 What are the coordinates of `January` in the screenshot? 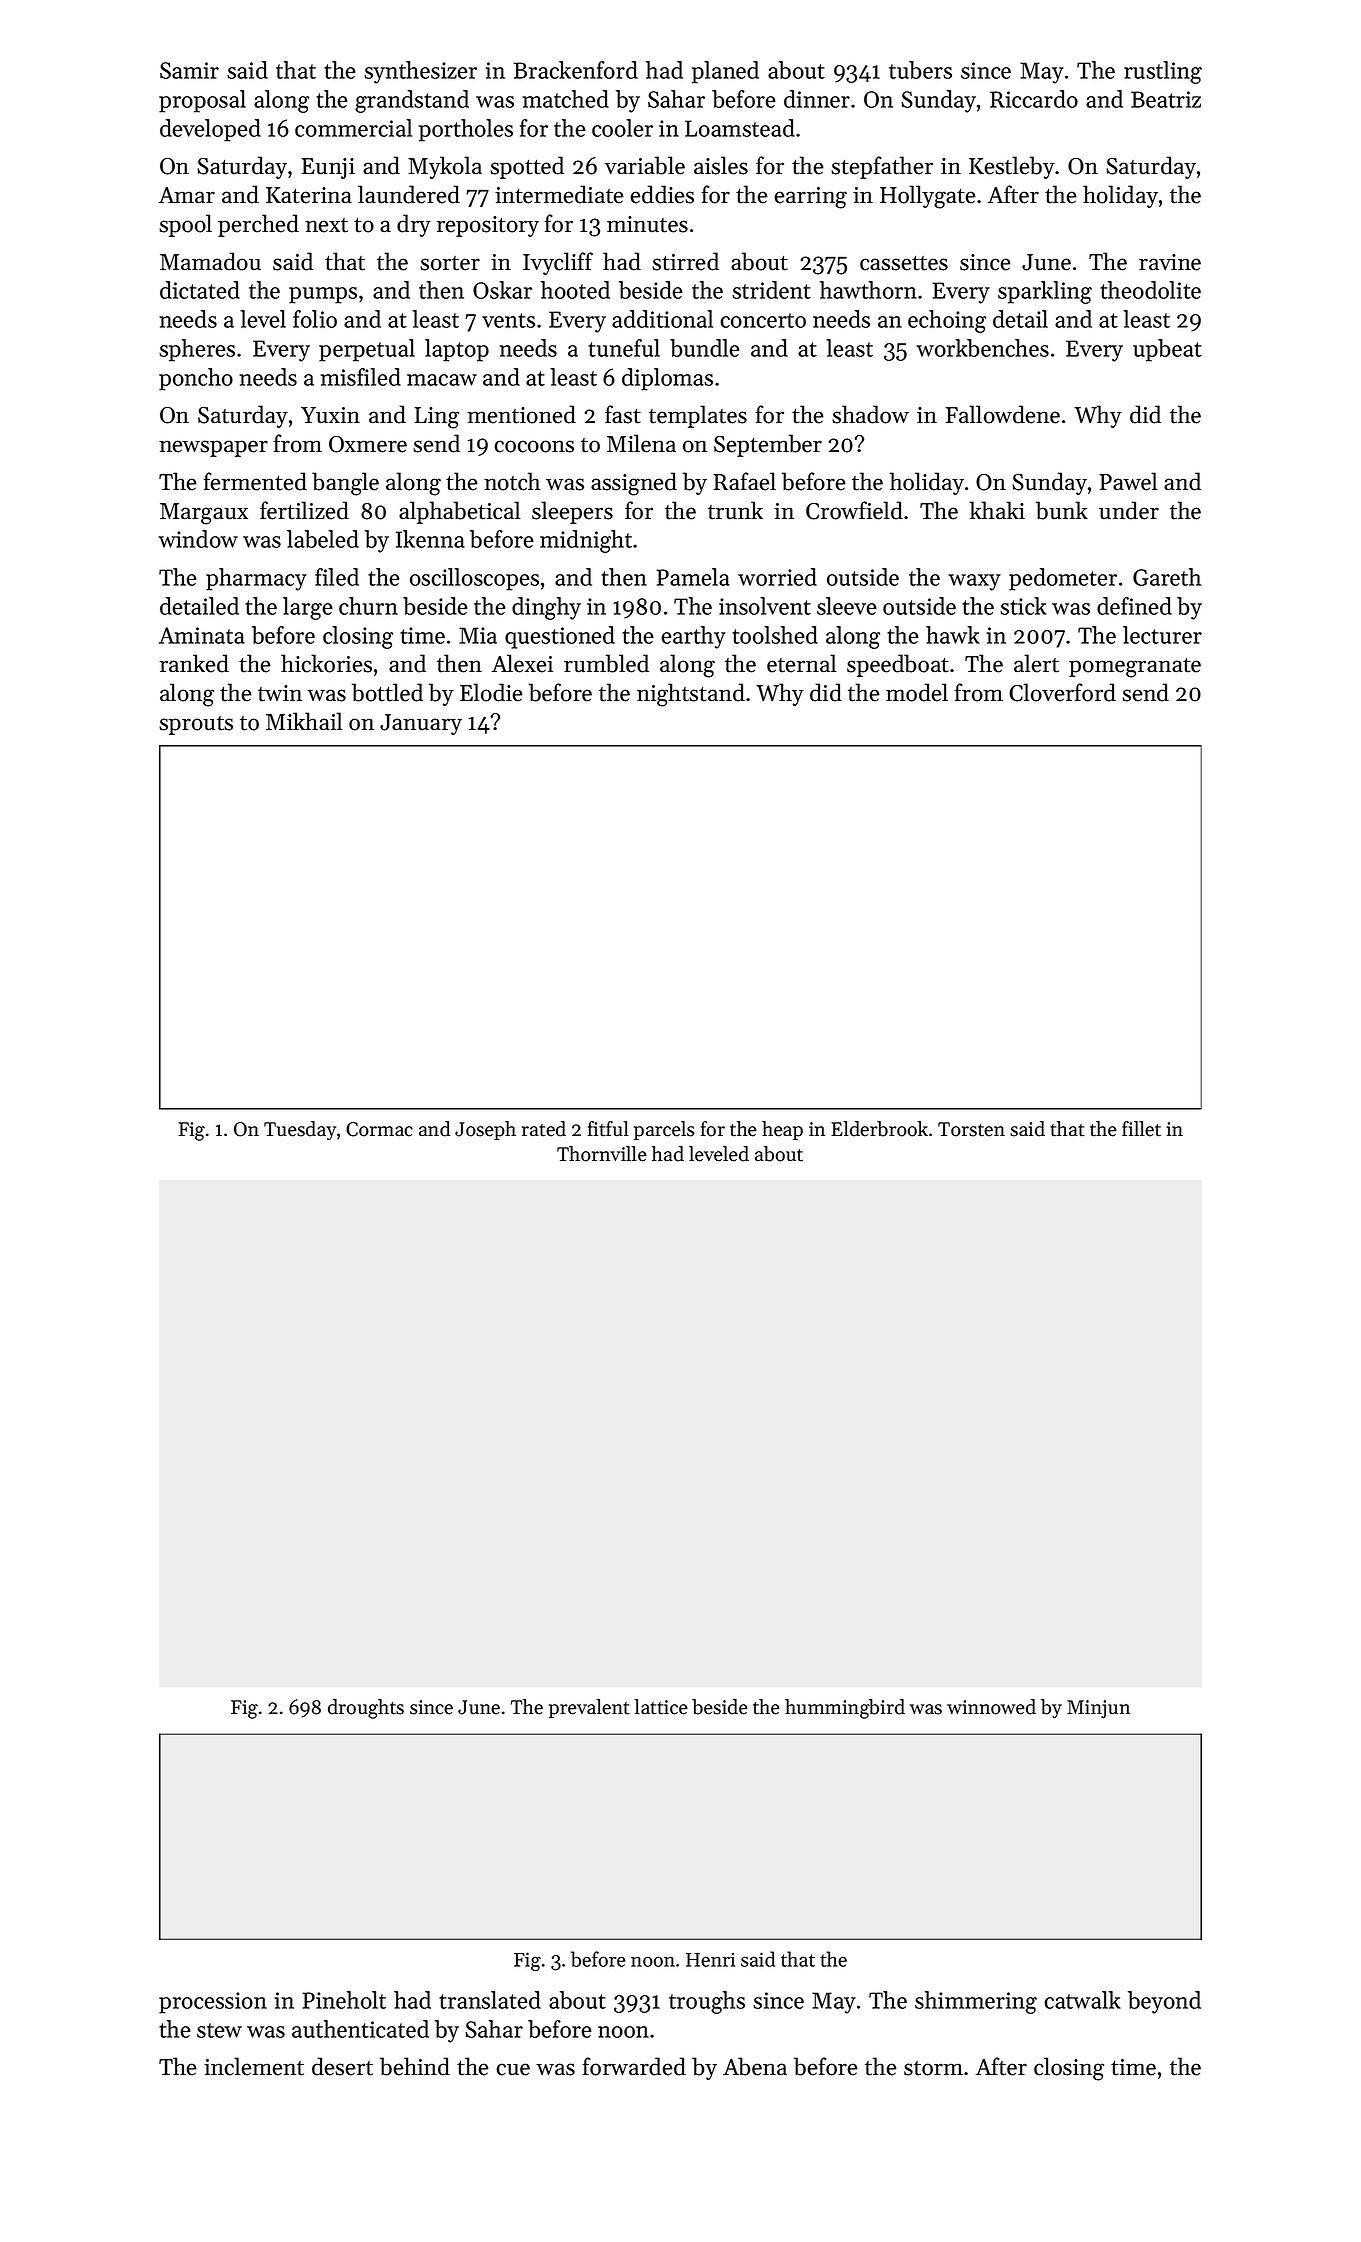 It's located at (421, 724).
